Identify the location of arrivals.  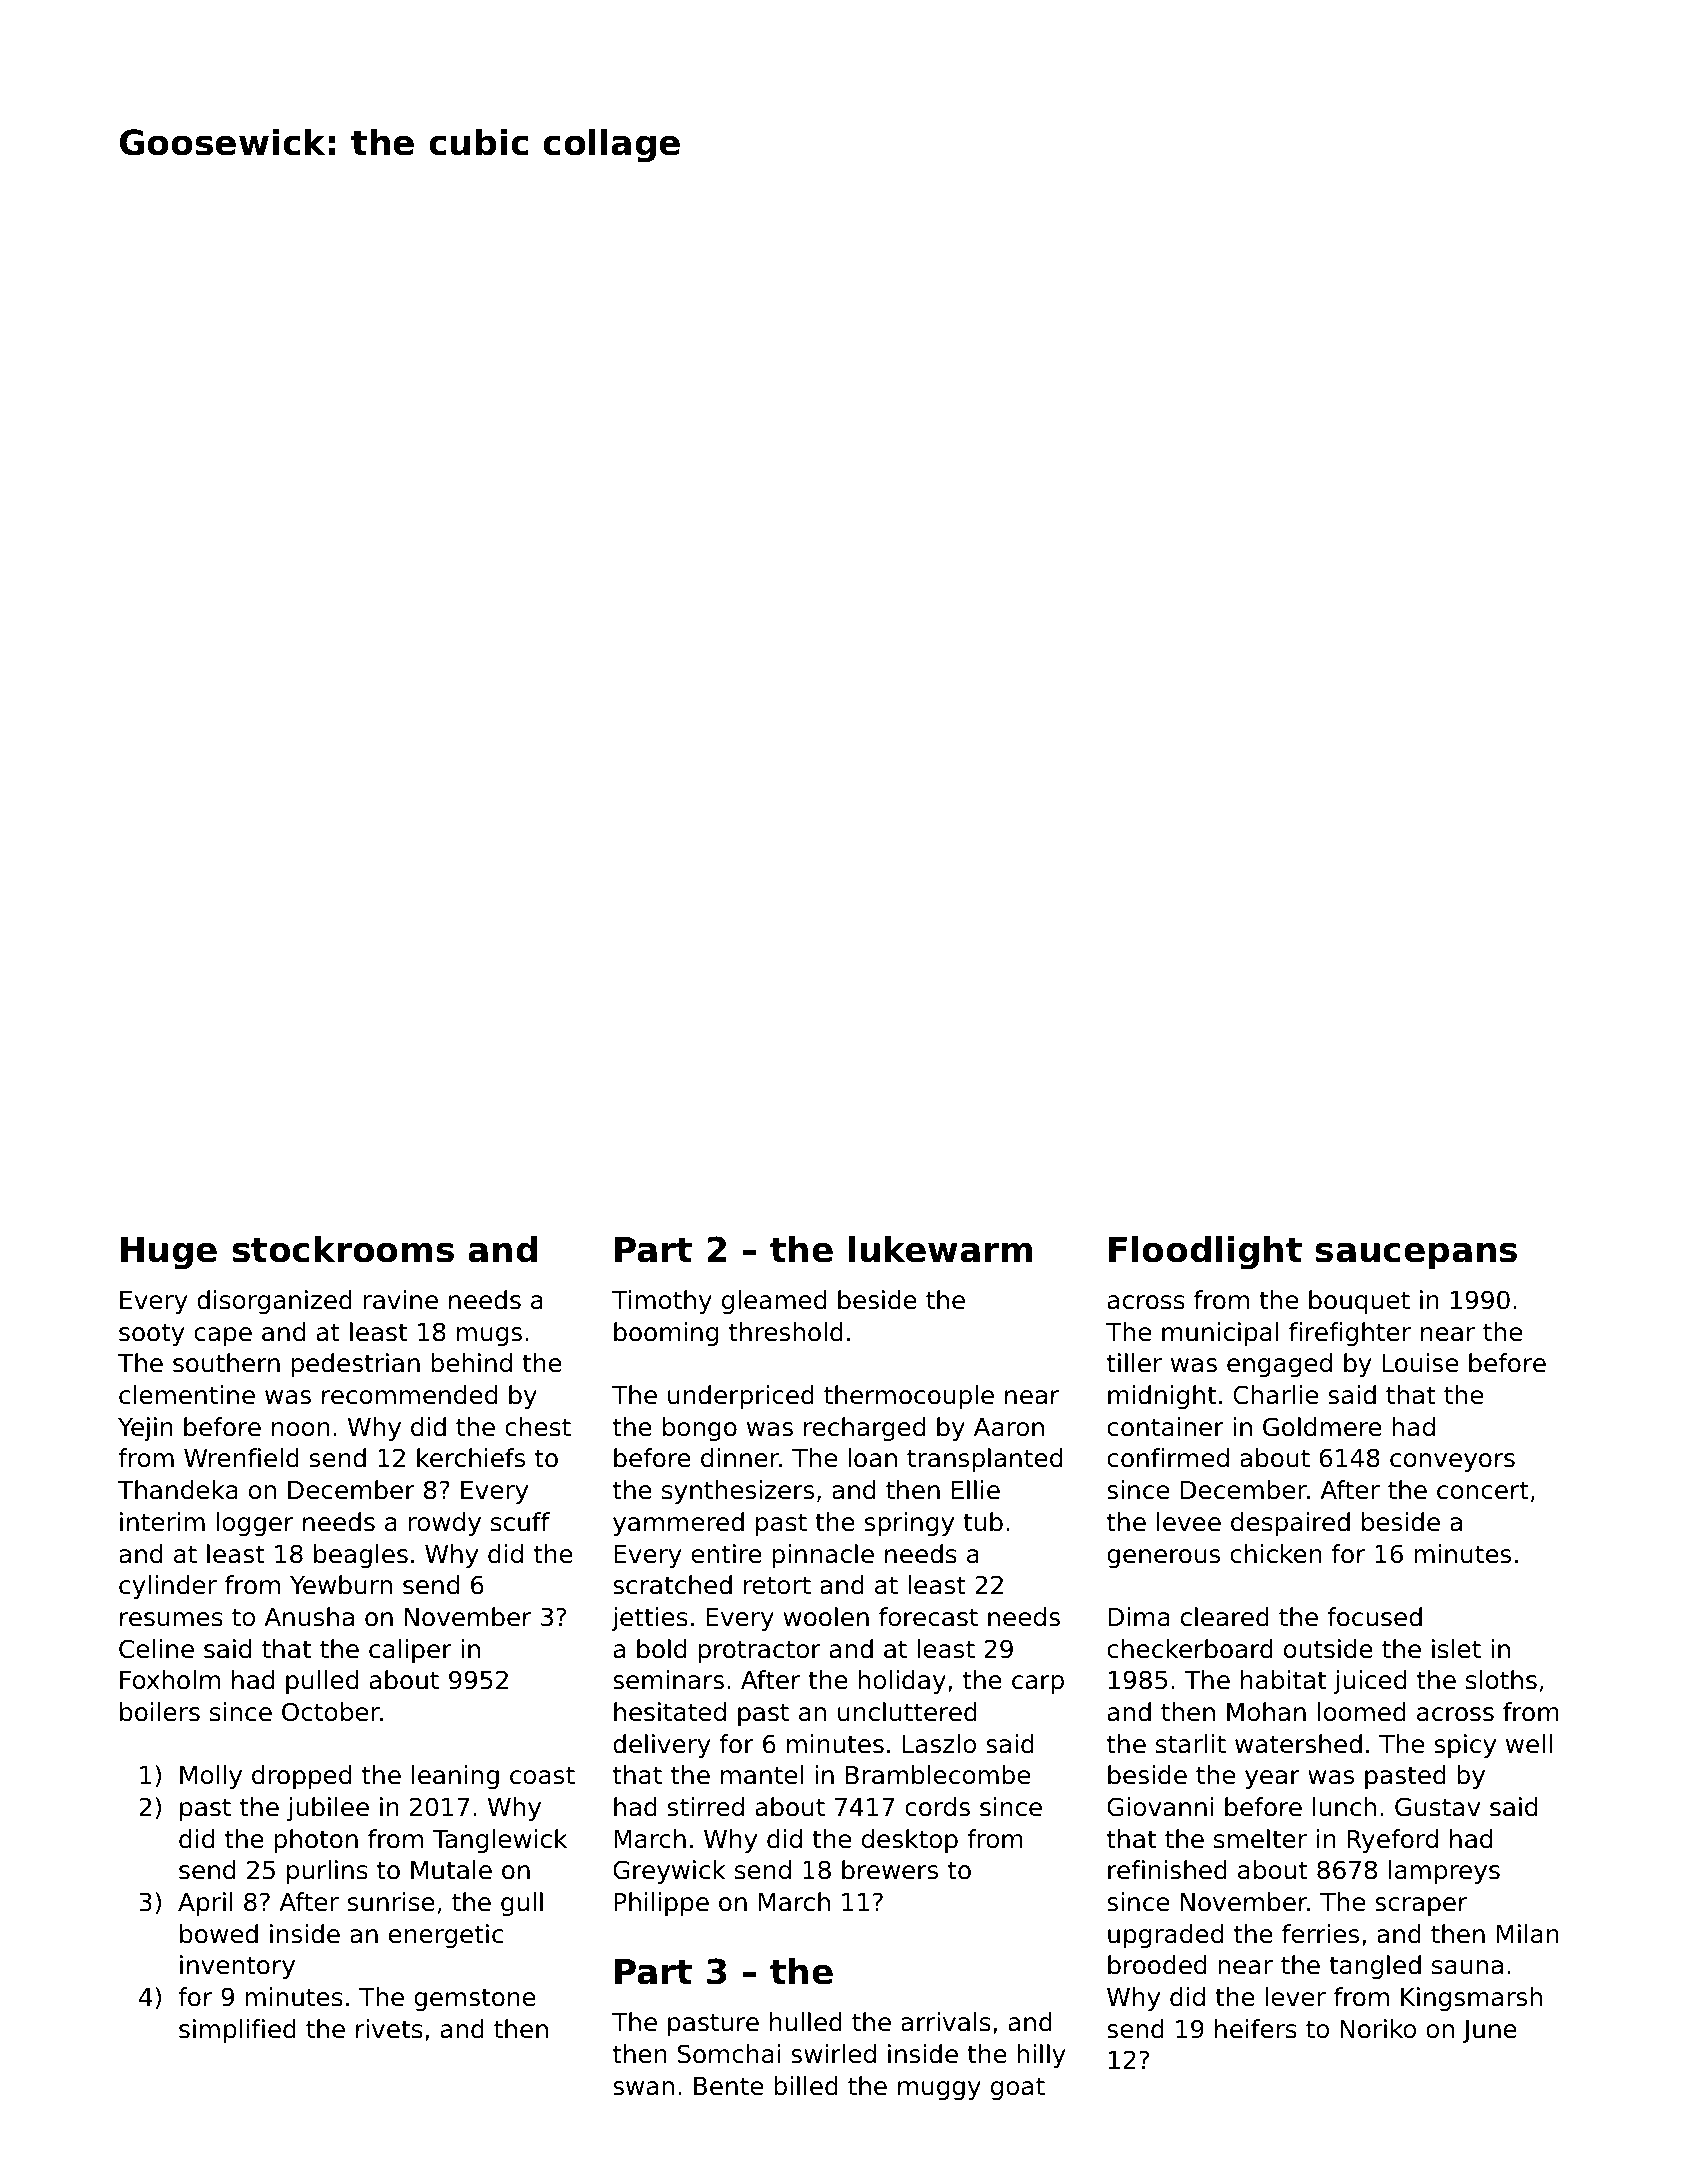
(946, 2022).
